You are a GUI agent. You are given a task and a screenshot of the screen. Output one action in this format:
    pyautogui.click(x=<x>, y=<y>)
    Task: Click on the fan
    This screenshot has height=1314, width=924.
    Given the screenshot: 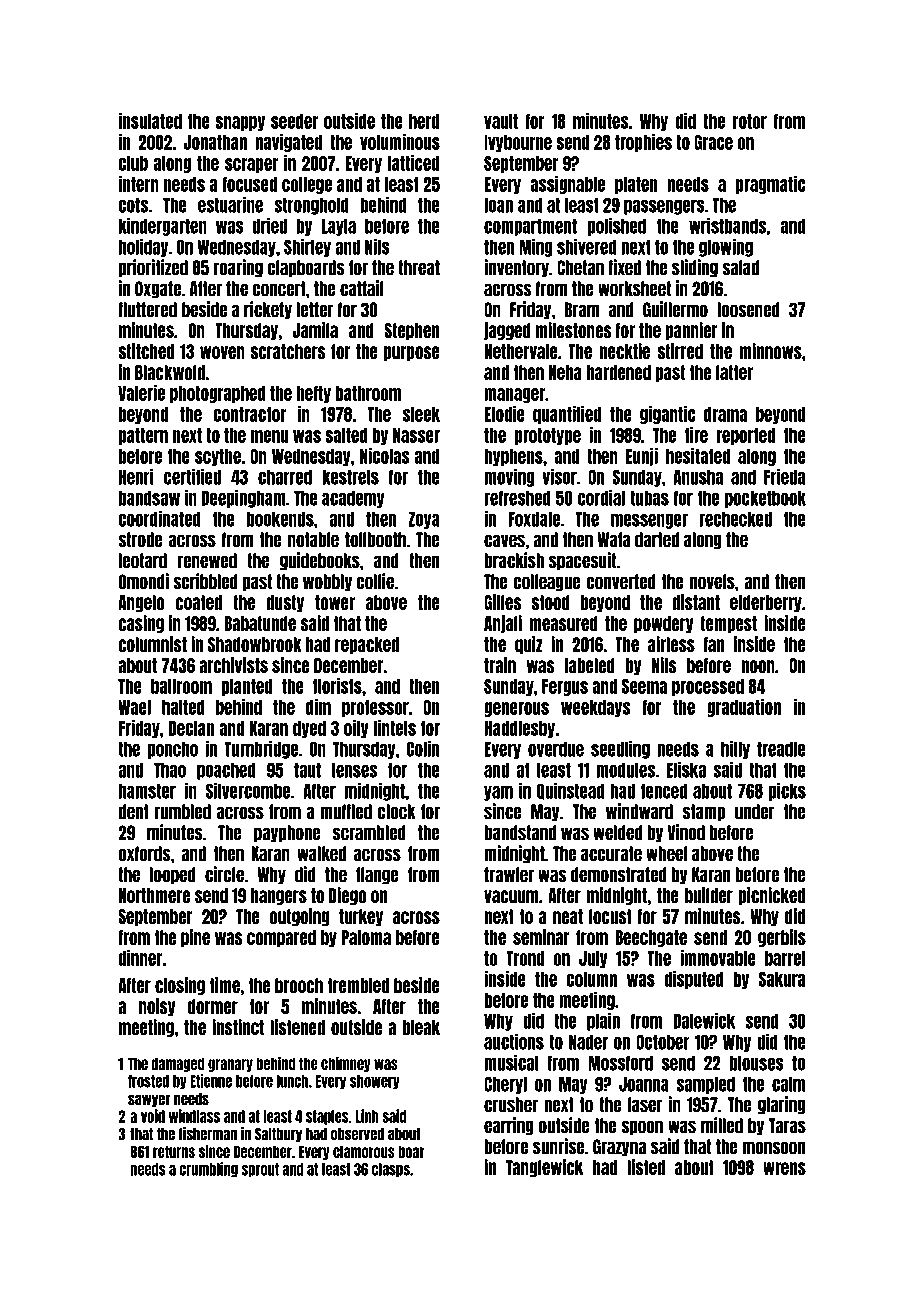 What is the action you would take?
    pyautogui.click(x=713, y=644)
